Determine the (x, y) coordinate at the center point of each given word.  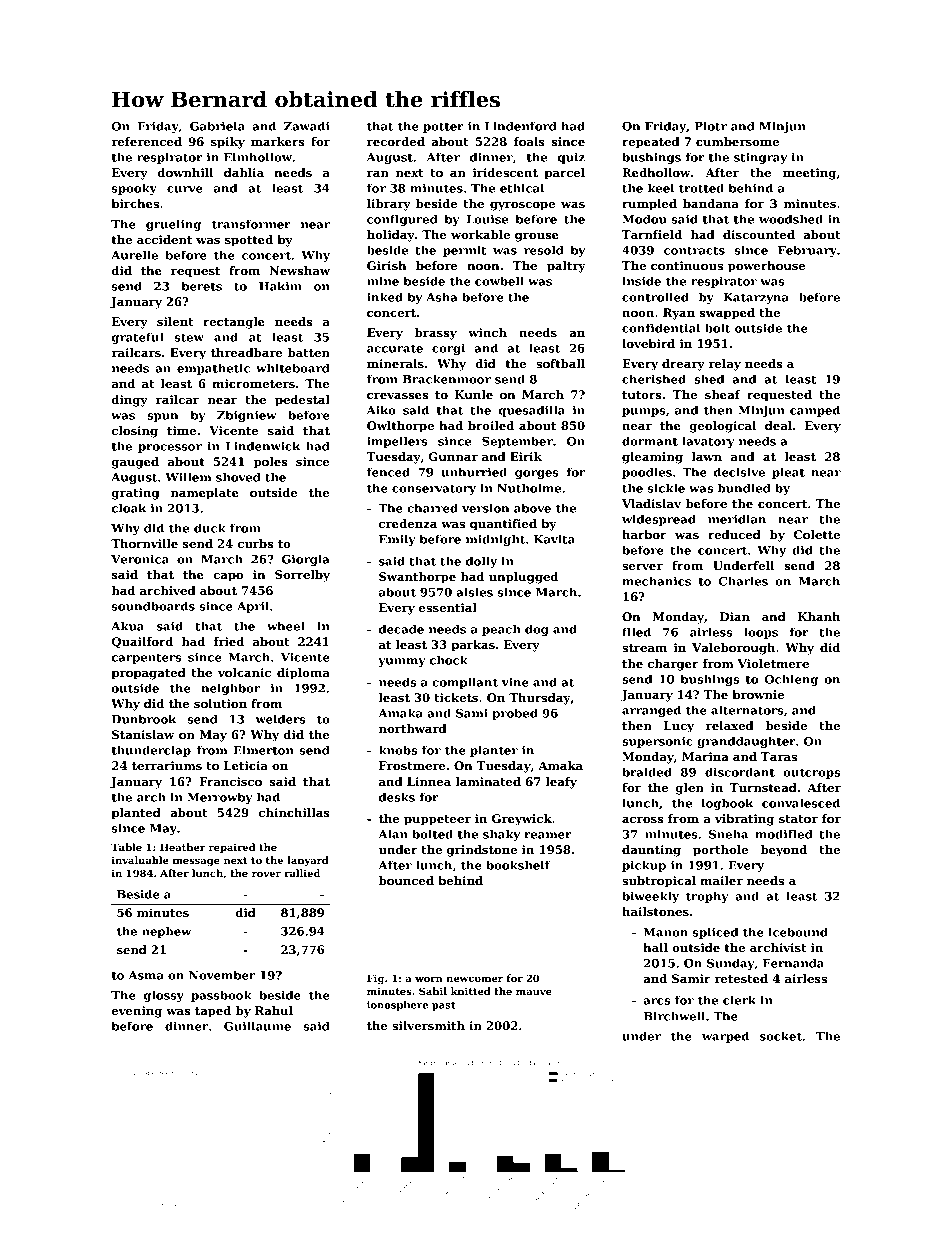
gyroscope (522, 206)
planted (136, 814)
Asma (146, 975)
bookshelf (518, 865)
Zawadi (307, 126)
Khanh (819, 616)
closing (135, 432)
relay (724, 365)
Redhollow (656, 172)
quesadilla (532, 411)
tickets (456, 697)
